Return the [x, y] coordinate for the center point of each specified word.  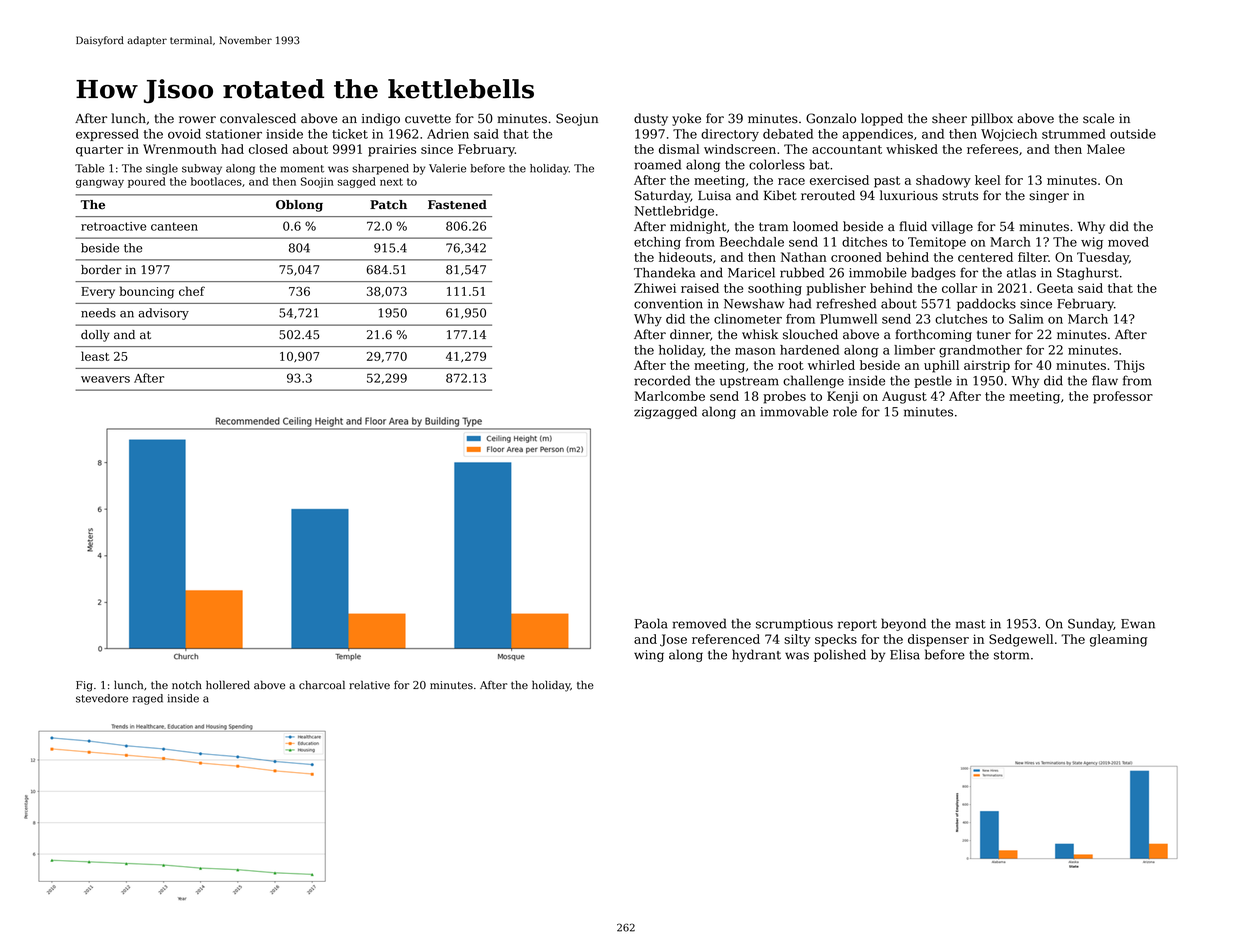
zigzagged [665, 412]
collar [959, 288]
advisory [163, 314]
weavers [105, 379]
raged [148, 699]
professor [1123, 397]
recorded [662, 380]
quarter [99, 151]
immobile [878, 272]
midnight [698, 227]
